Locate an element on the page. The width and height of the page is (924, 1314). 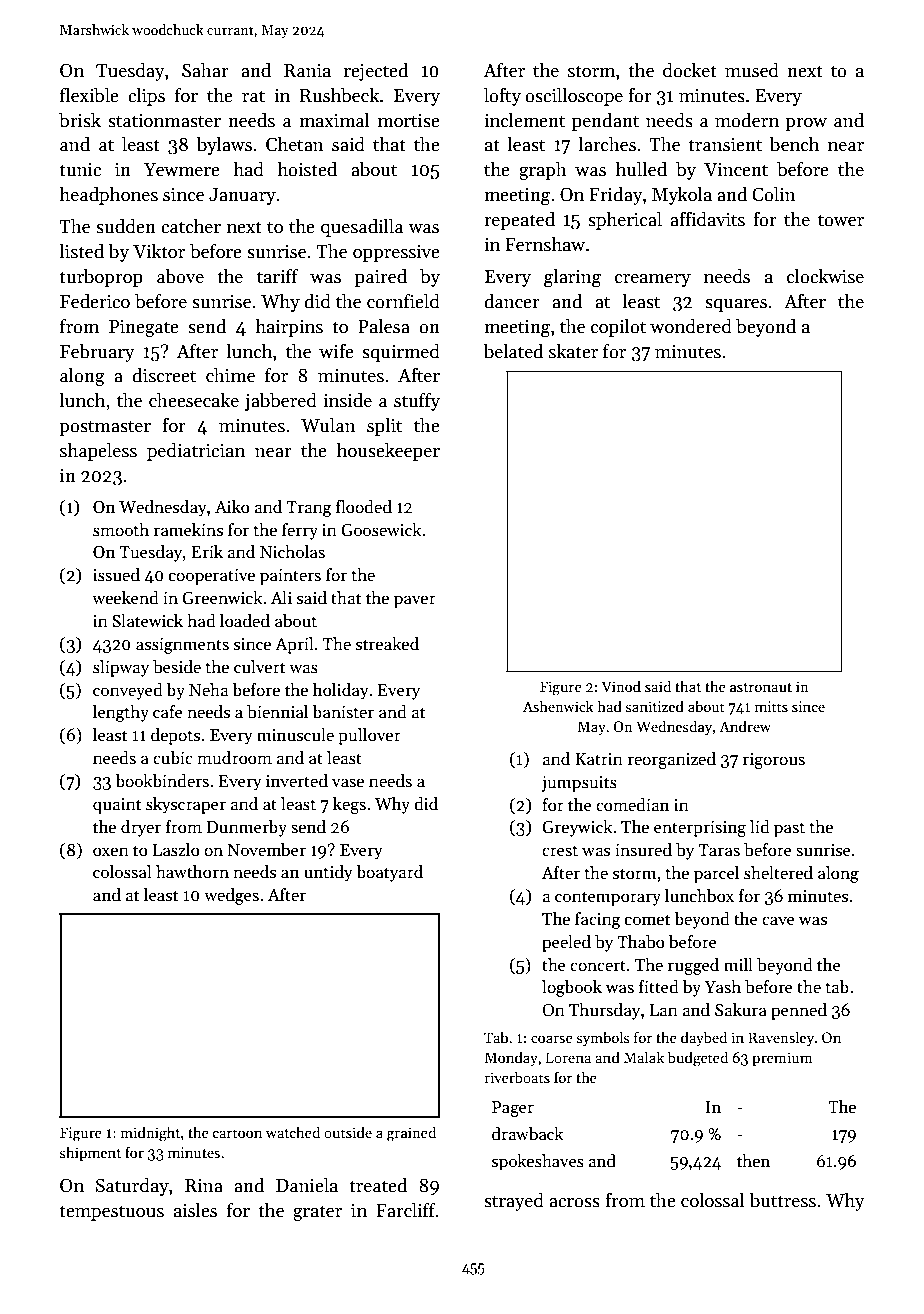
oscilloscope is located at coordinates (574, 97).
